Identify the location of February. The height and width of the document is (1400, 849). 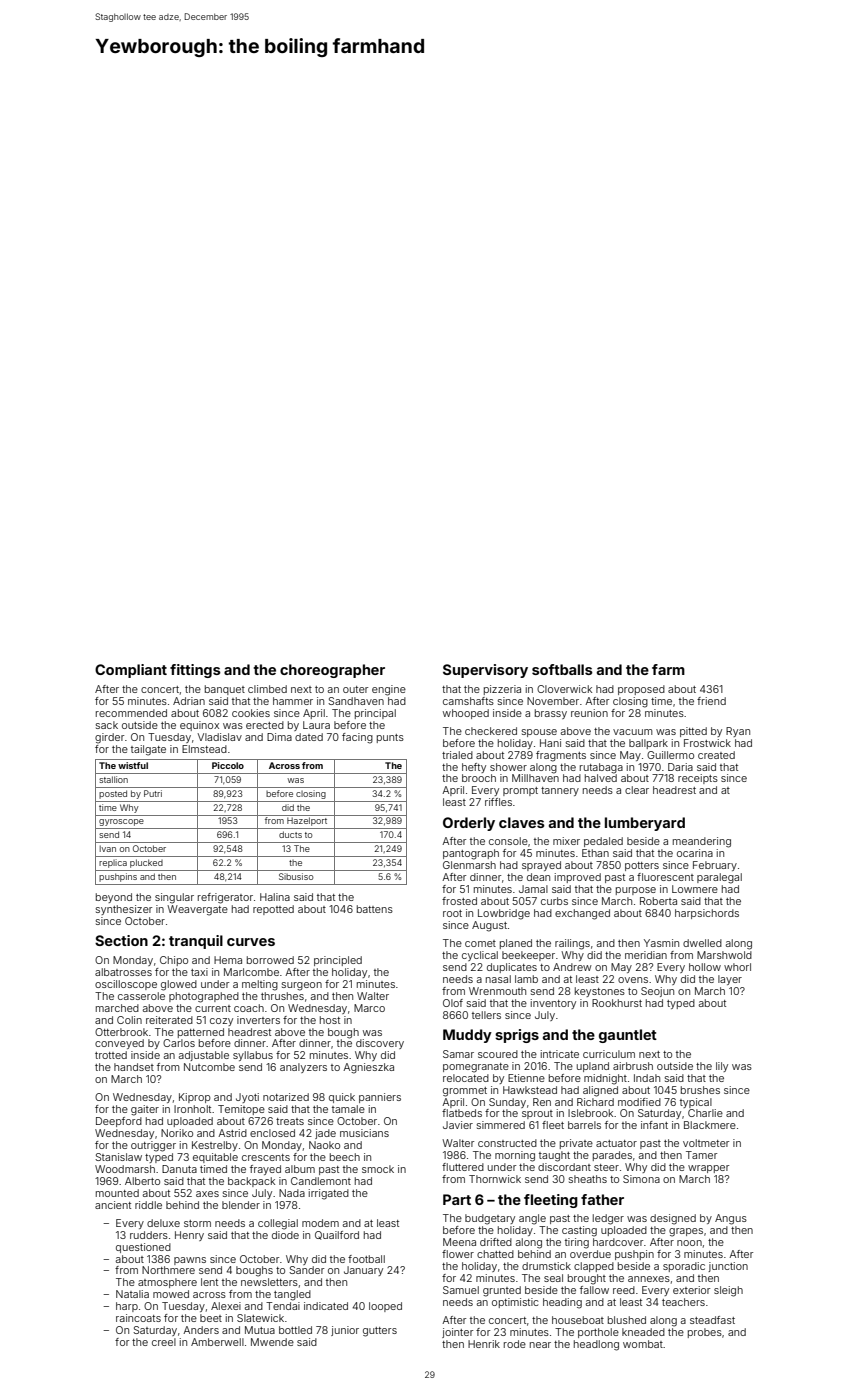
(715, 866).
